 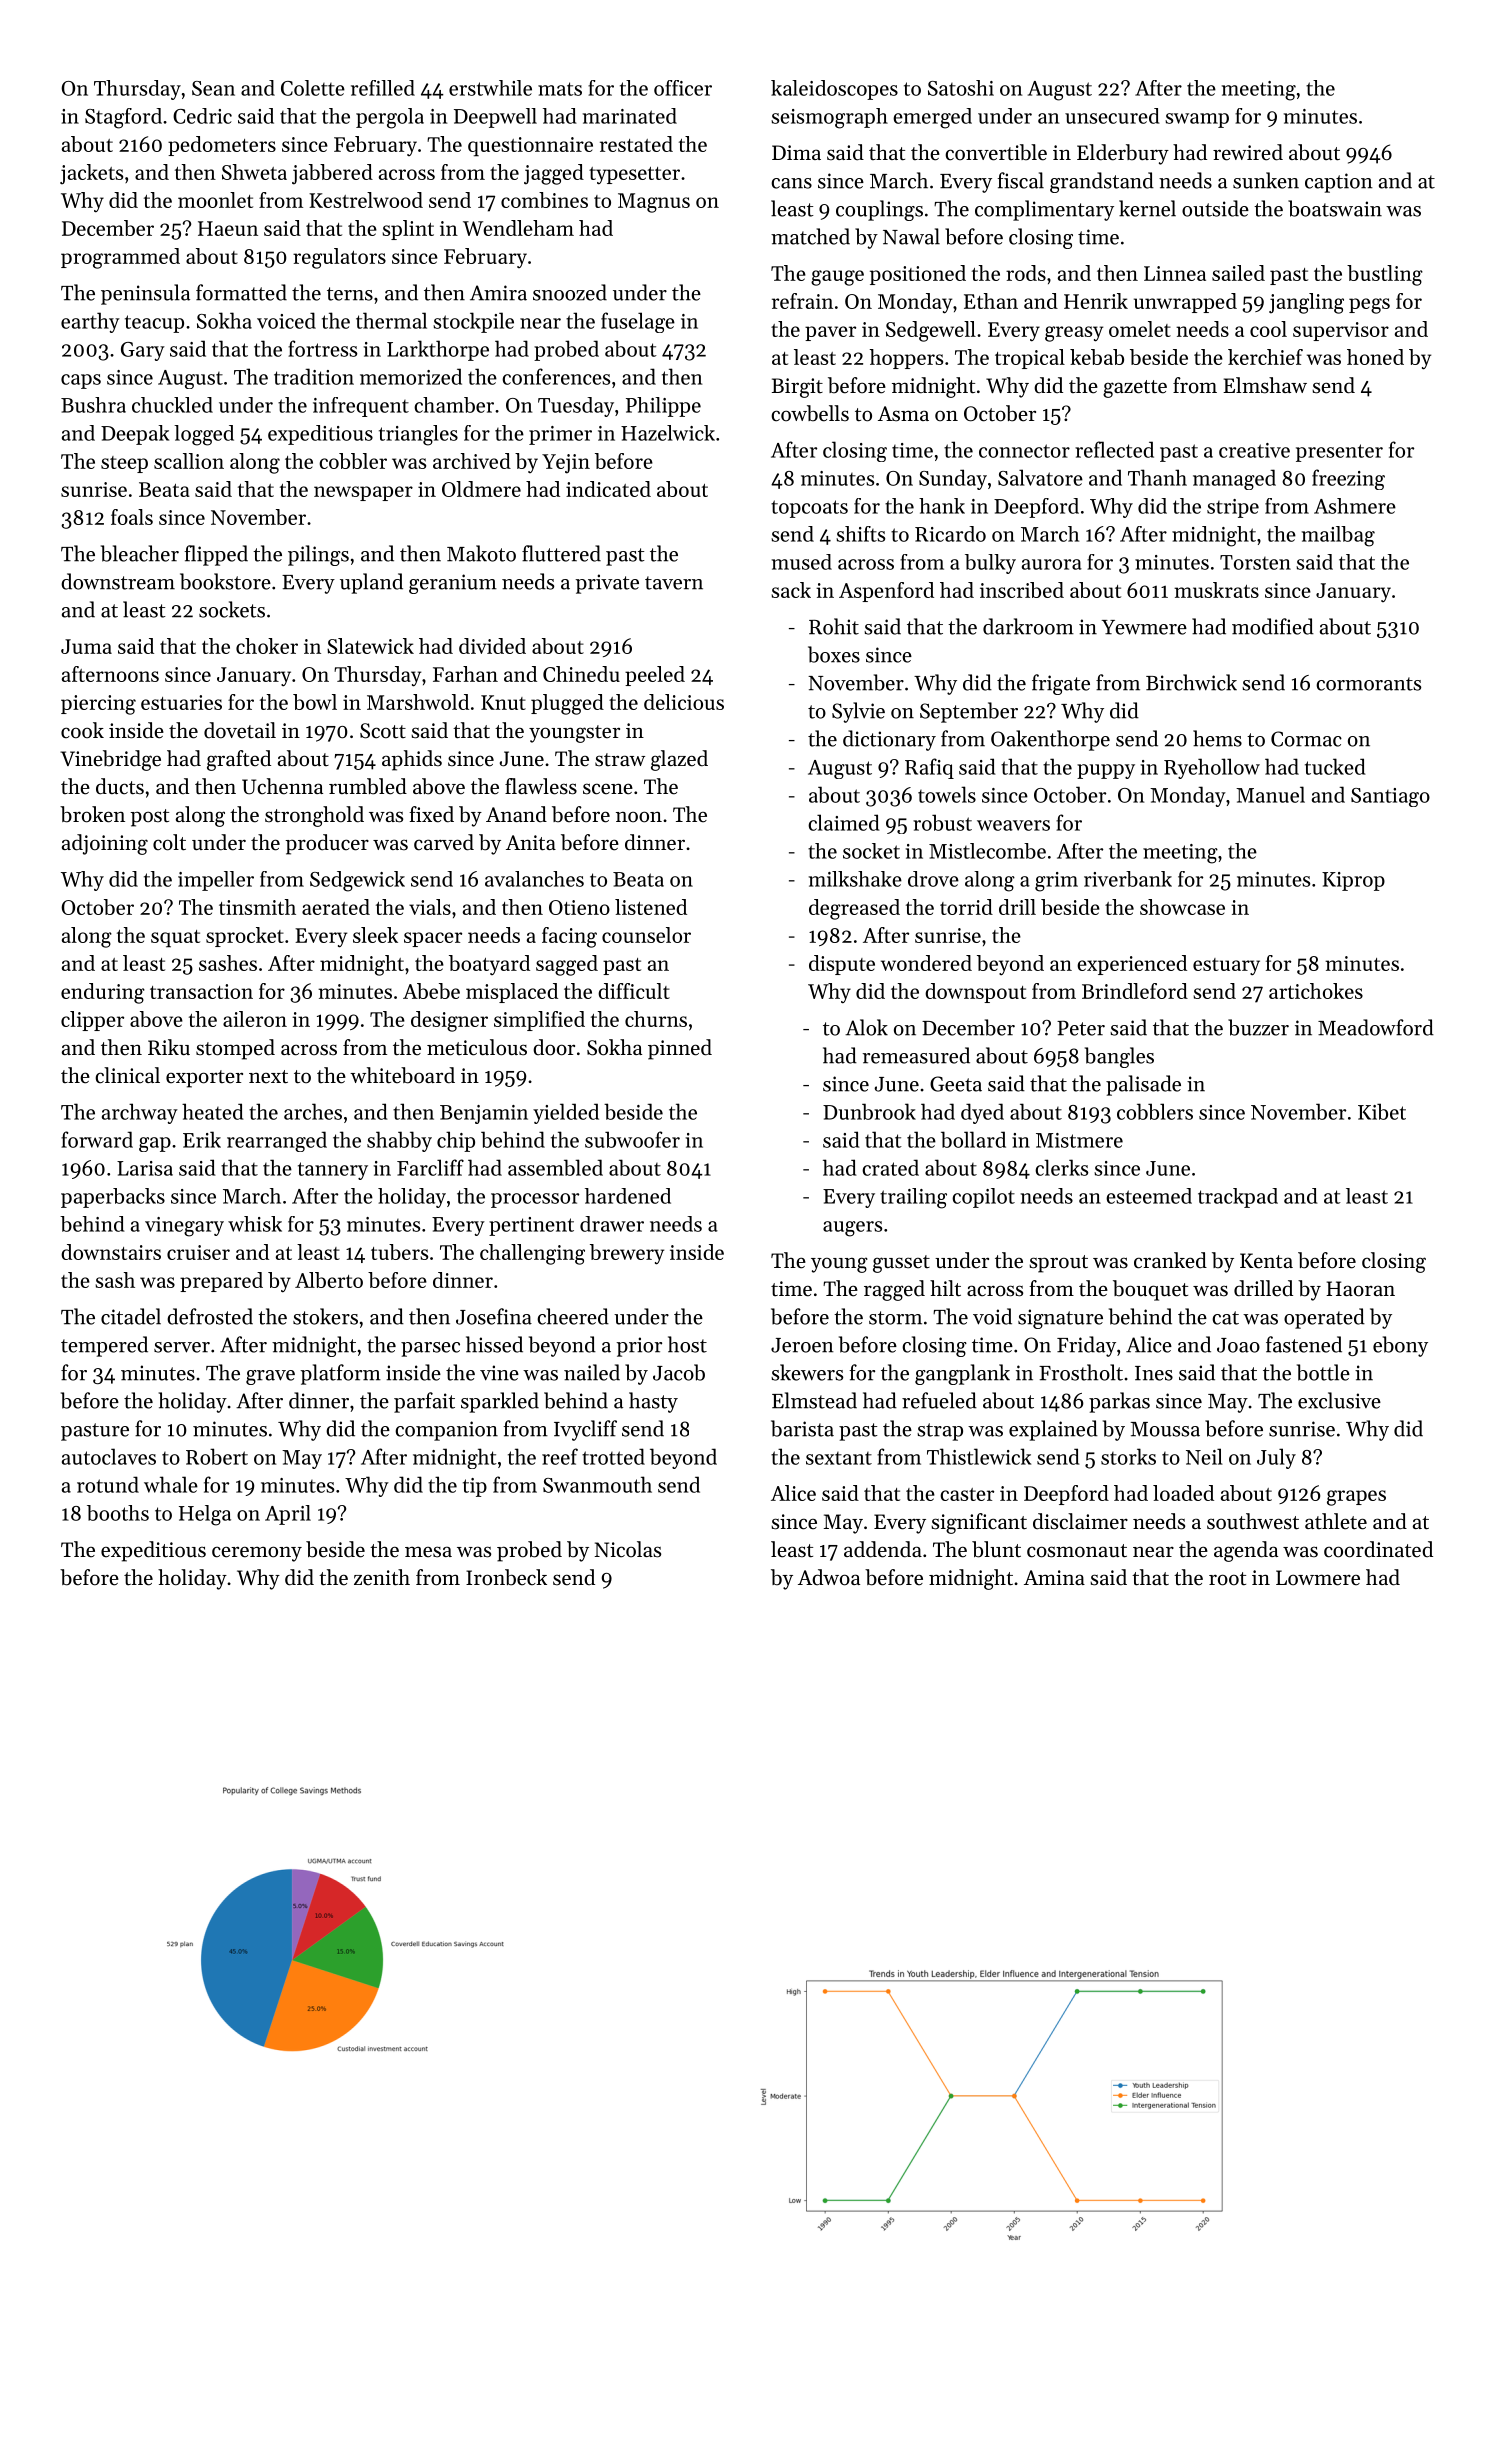 What do you see at coordinates (1197, 120) in the document?
I see `swamp` at bounding box center [1197, 120].
